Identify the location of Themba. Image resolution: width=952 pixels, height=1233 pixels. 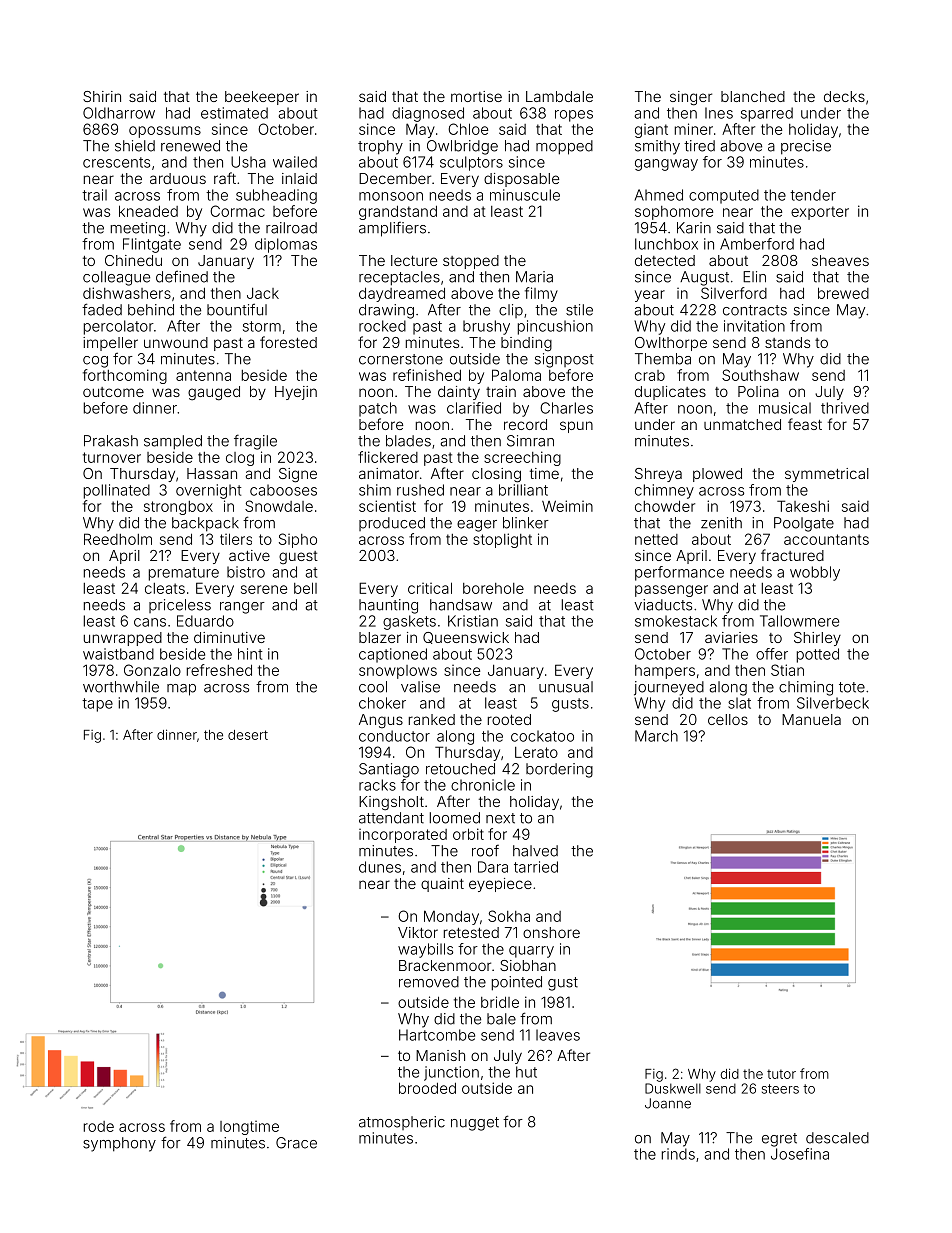
(663, 359).
